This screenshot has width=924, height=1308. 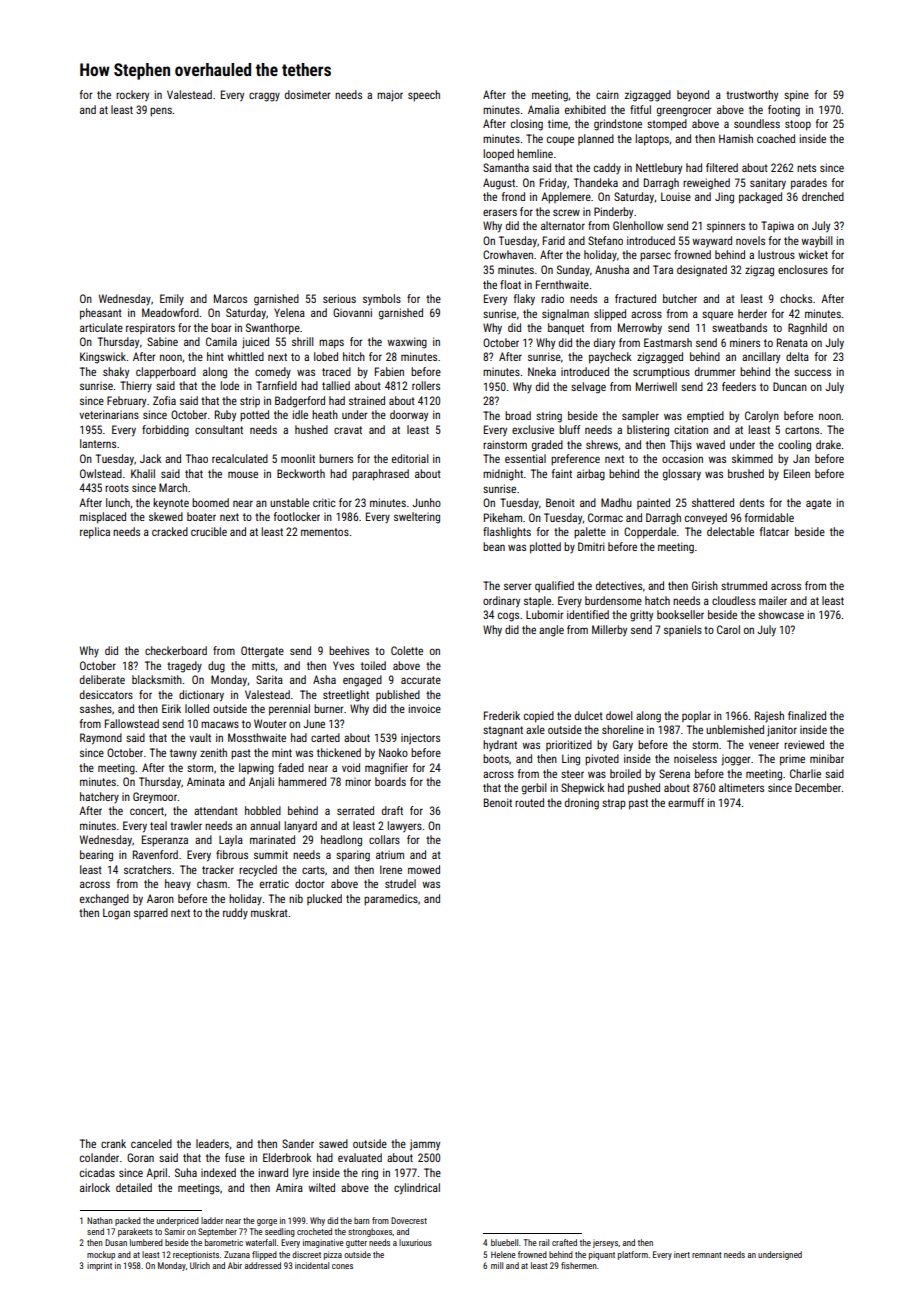 I want to click on designated, so click(x=702, y=271).
